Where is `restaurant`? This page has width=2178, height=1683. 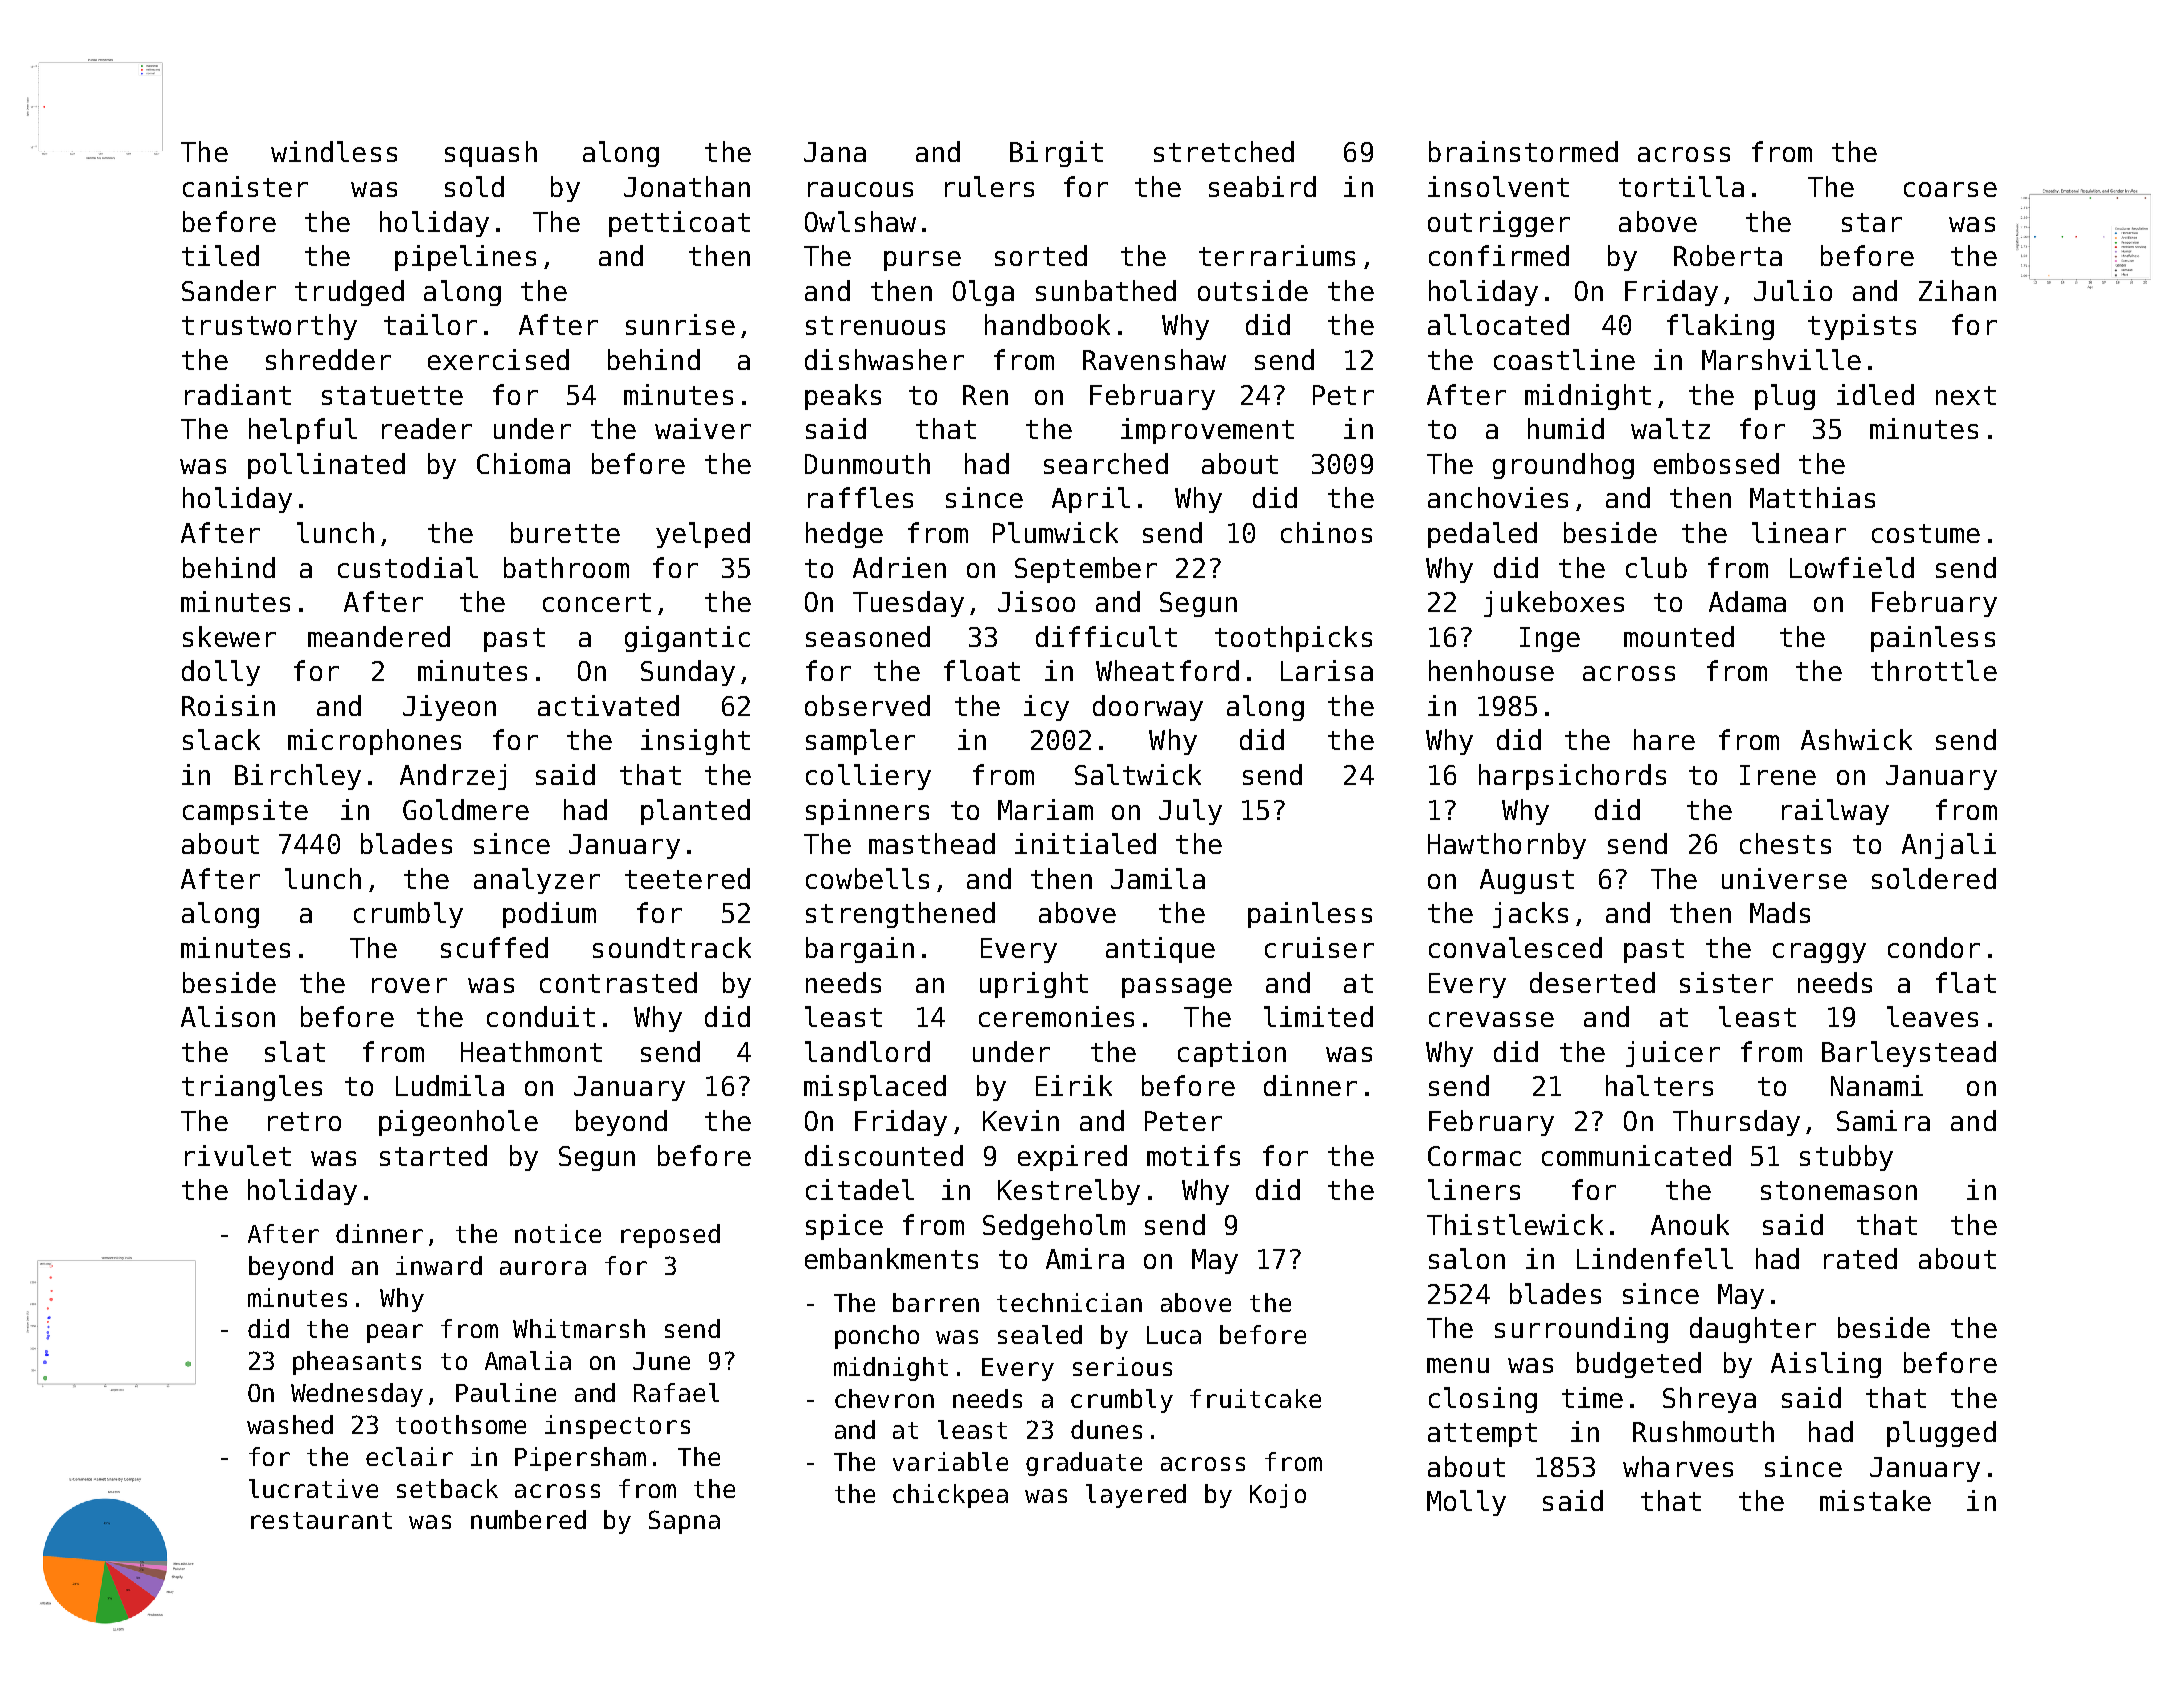 restaurant is located at coordinates (321, 1520).
